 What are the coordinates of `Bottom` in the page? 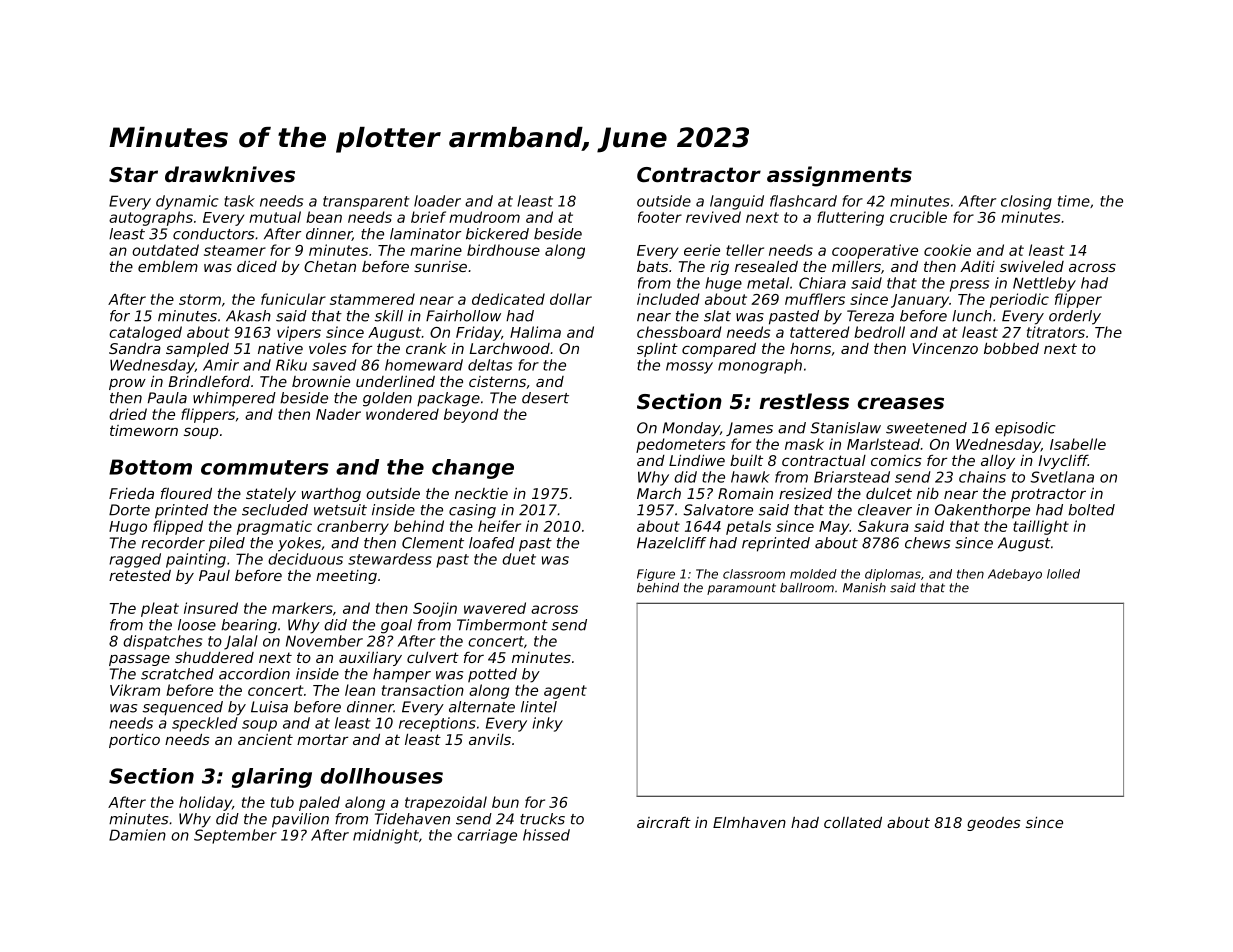 It's located at (150, 467).
